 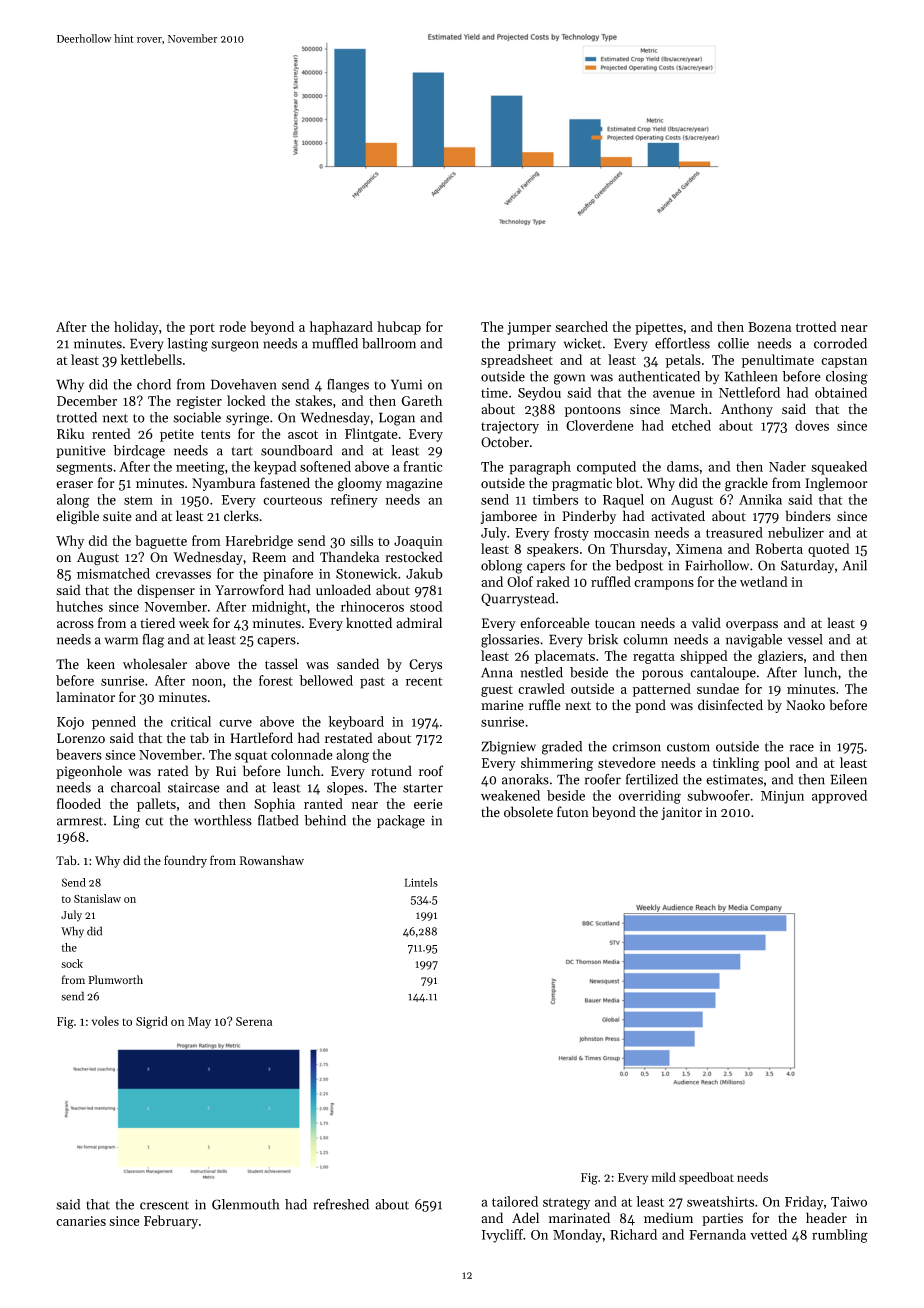 What do you see at coordinates (325, 820) in the image?
I see `behind` at bounding box center [325, 820].
